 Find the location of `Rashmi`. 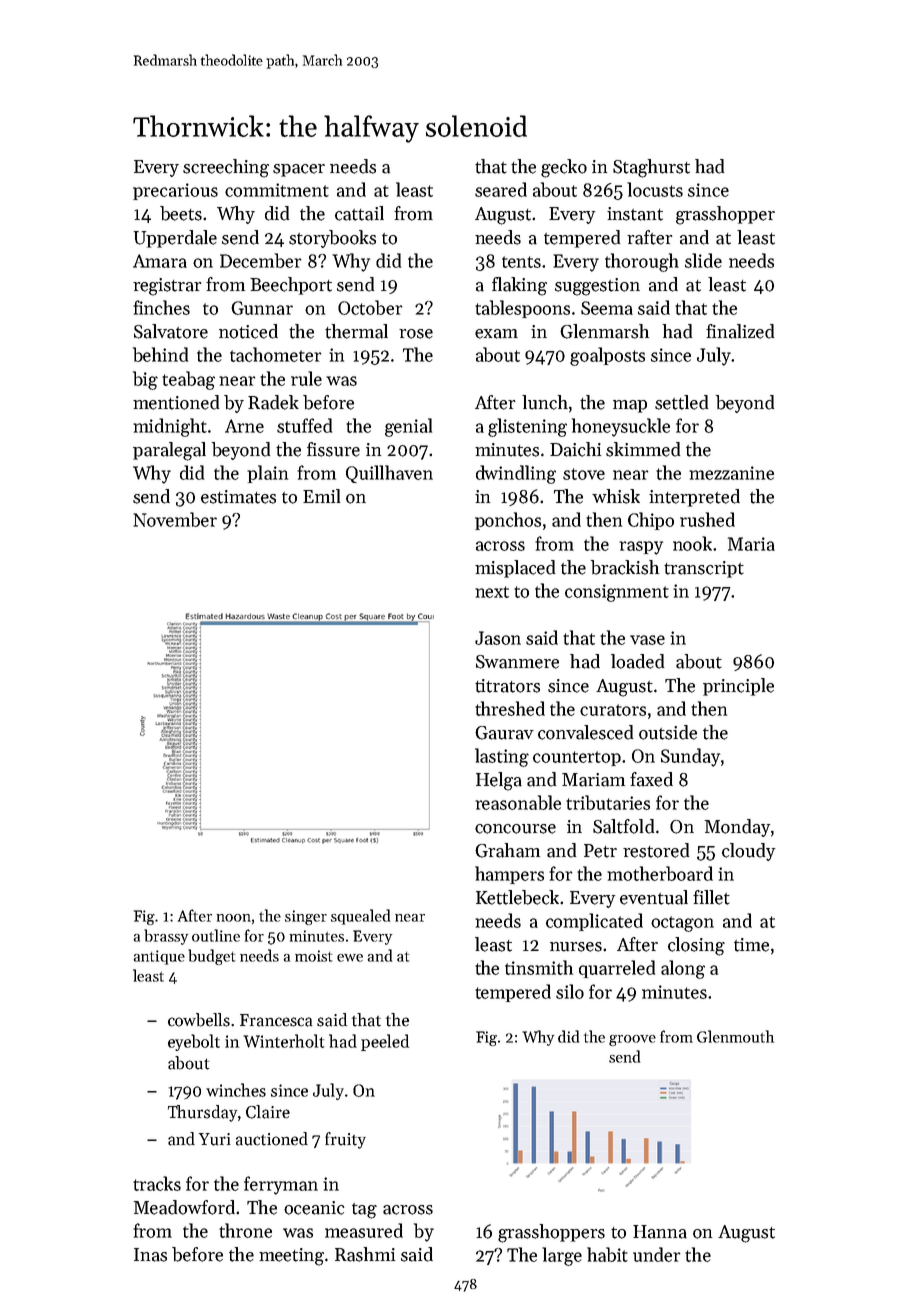

Rashmi is located at coordinates (365, 1254).
